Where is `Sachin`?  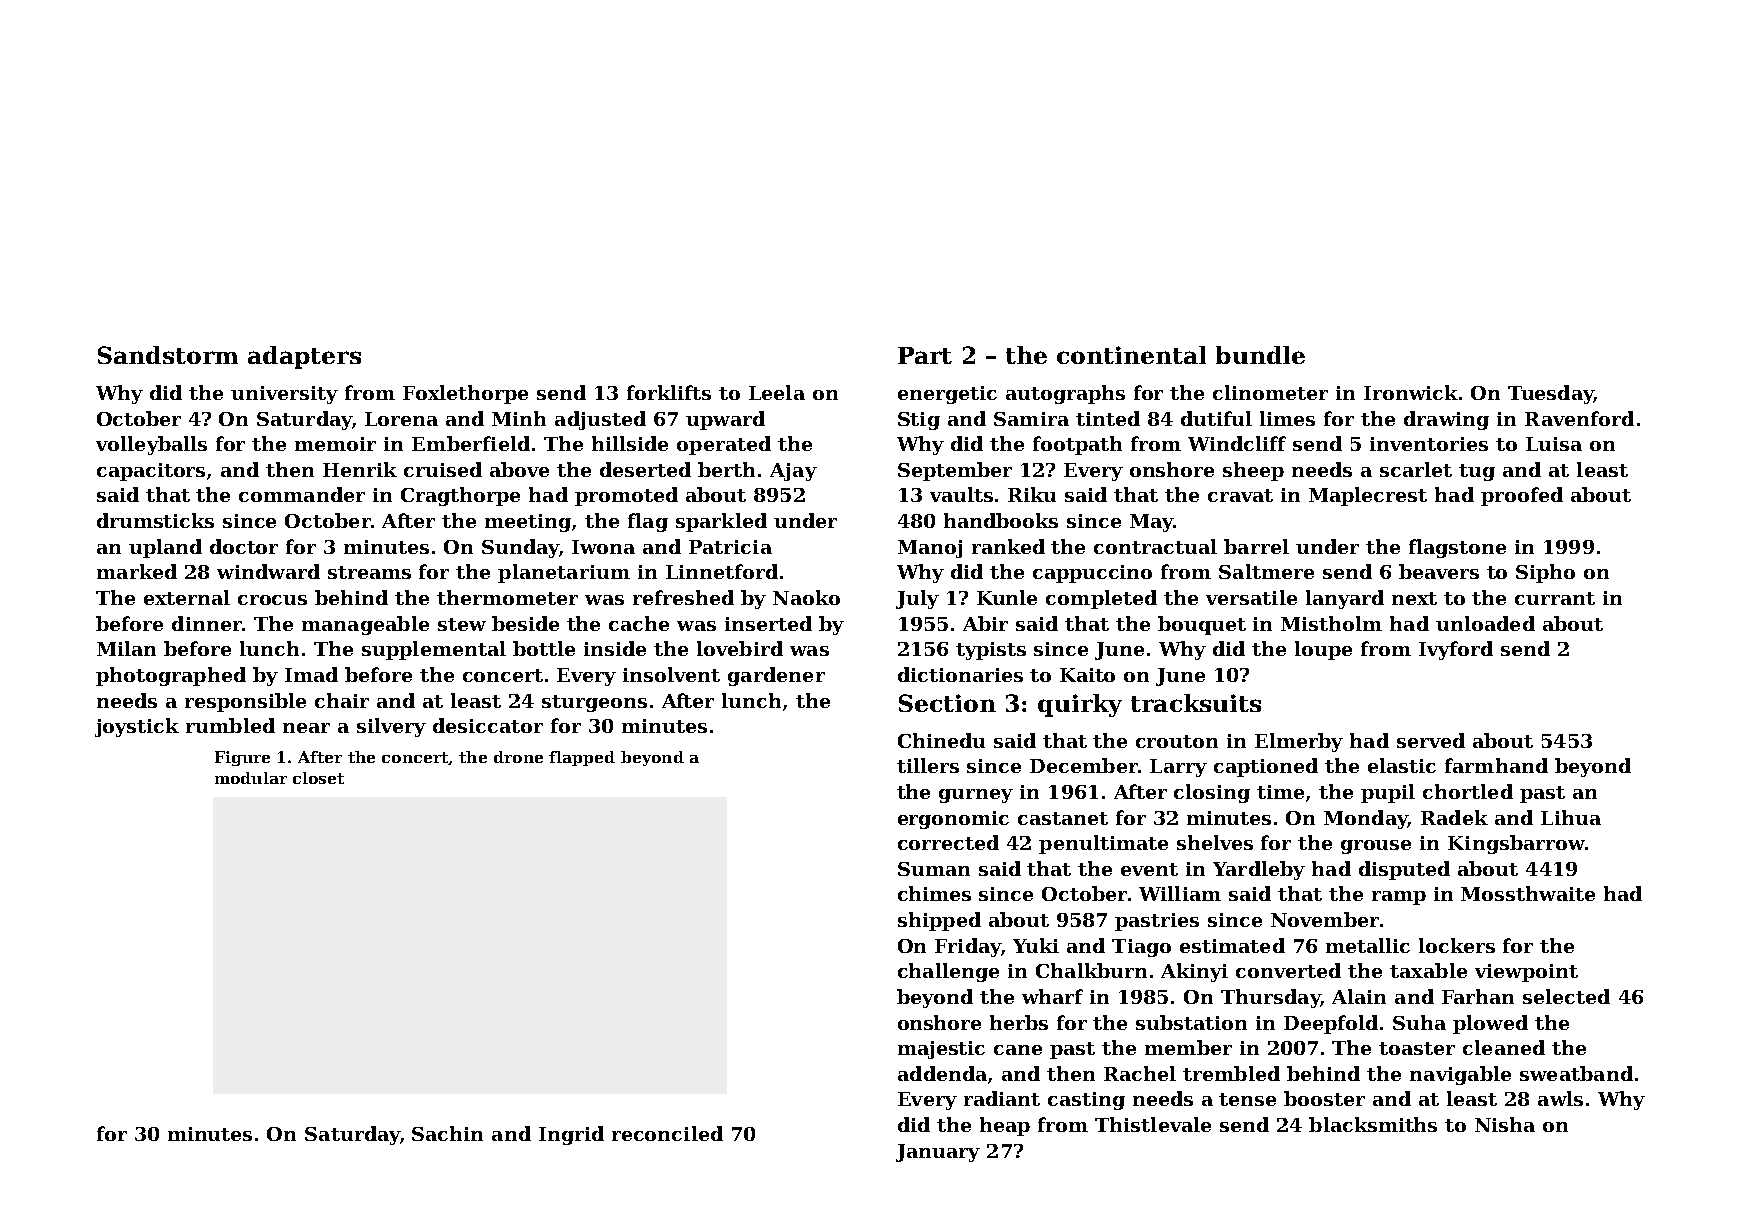
Sachin is located at coordinates (447, 1133).
